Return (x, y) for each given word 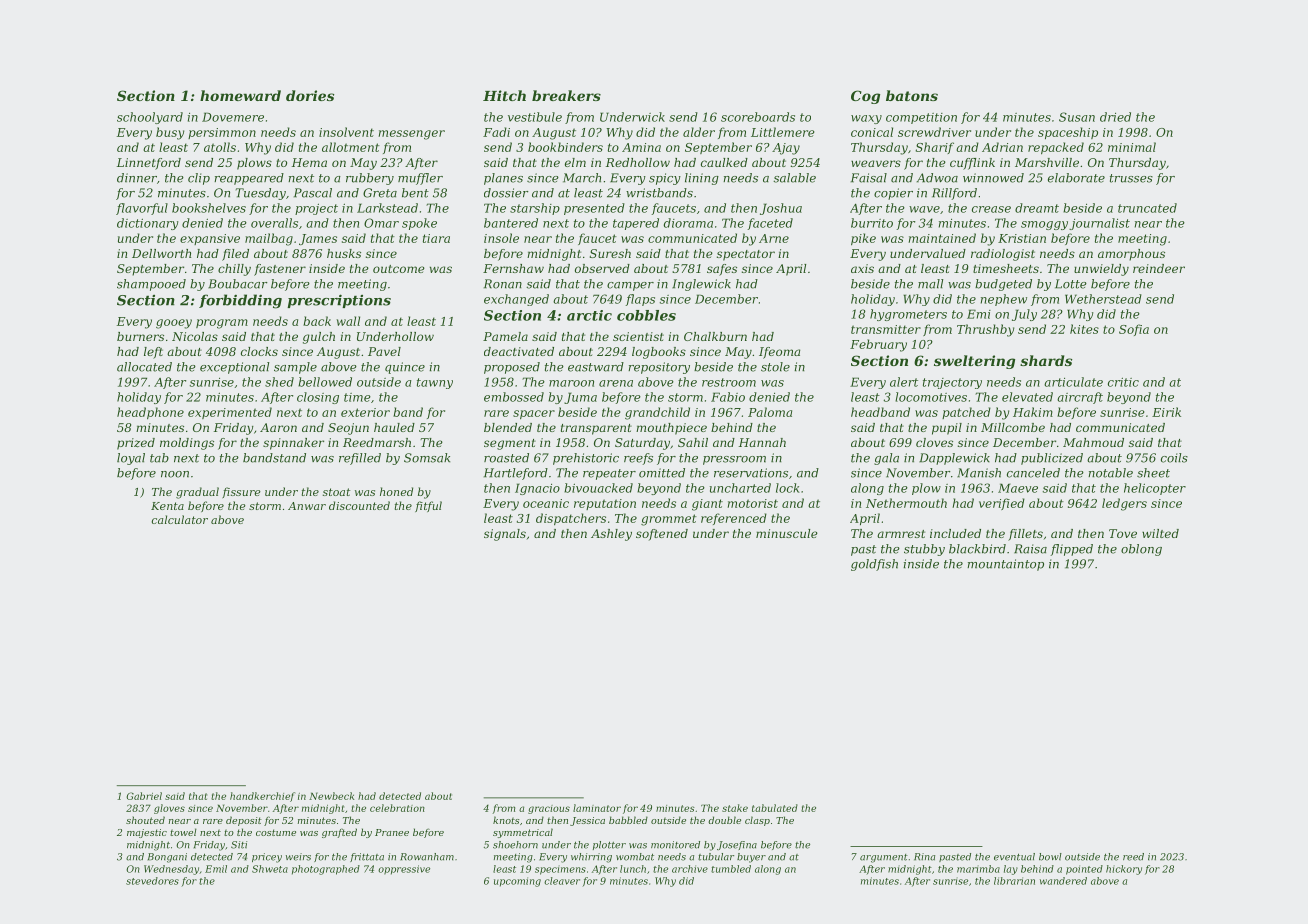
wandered (1063, 881)
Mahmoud (1093, 442)
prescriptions (339, 301)
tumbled (731, 869)
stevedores (152, 881)
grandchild (657, 413)
